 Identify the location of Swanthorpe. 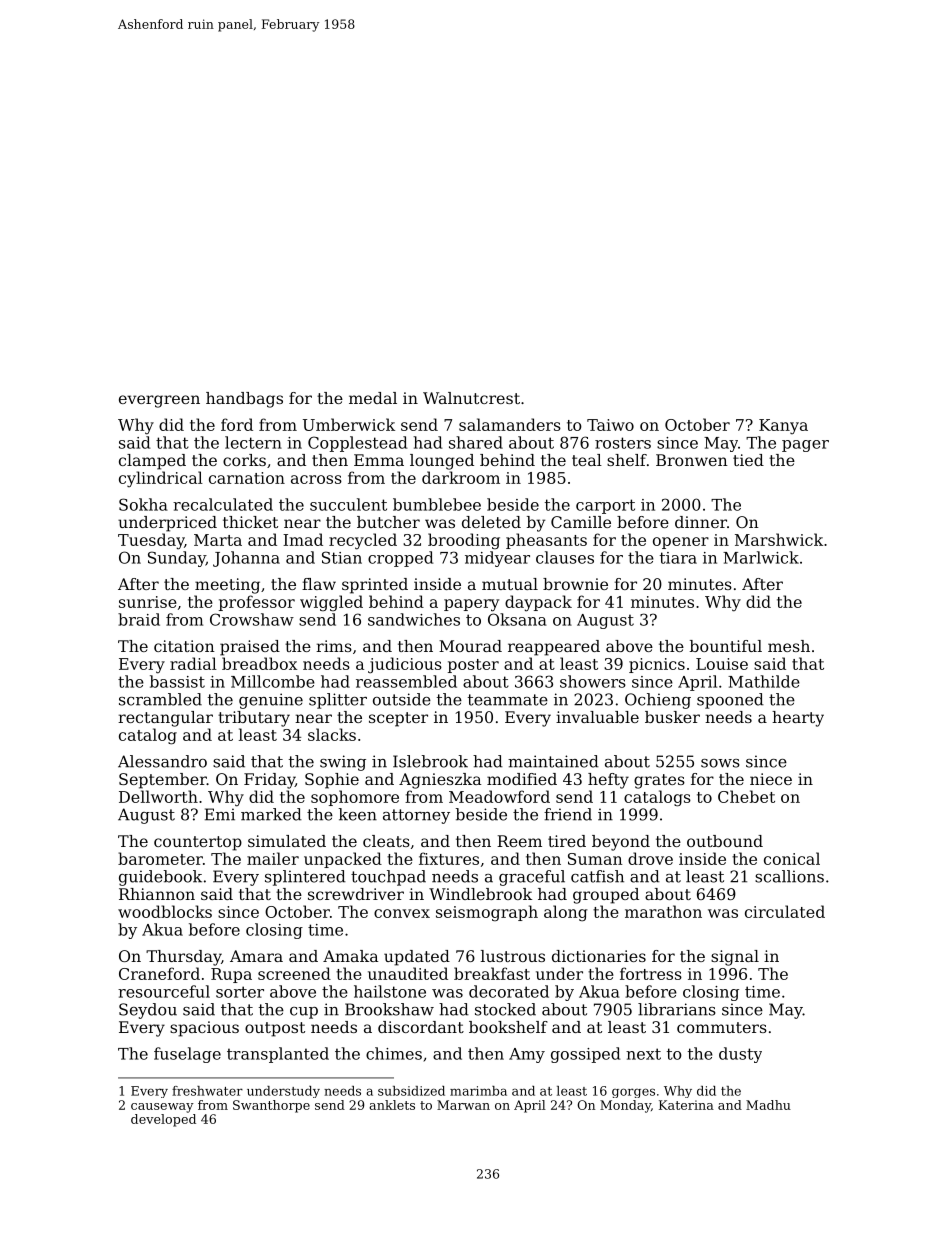
(271, 1106).
